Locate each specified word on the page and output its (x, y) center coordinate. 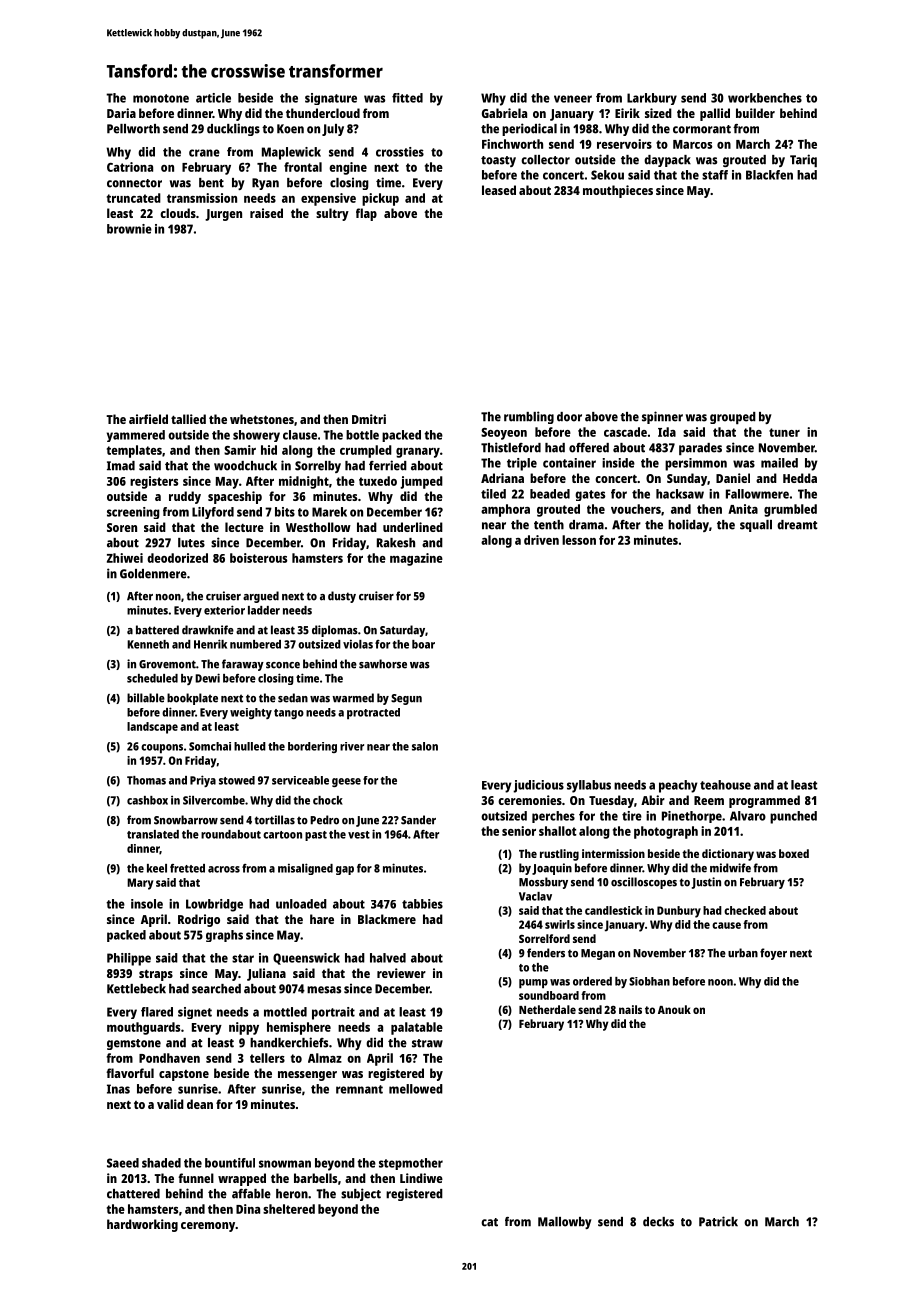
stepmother (411, 1164)
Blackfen (769, 175)
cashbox (147, 800)
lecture (244, 527)
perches (553, 817)
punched (793, 817)
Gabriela (504, 113)
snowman (285, 1164)
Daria (121, 113)
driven (541, 540)
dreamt (797, 525)
